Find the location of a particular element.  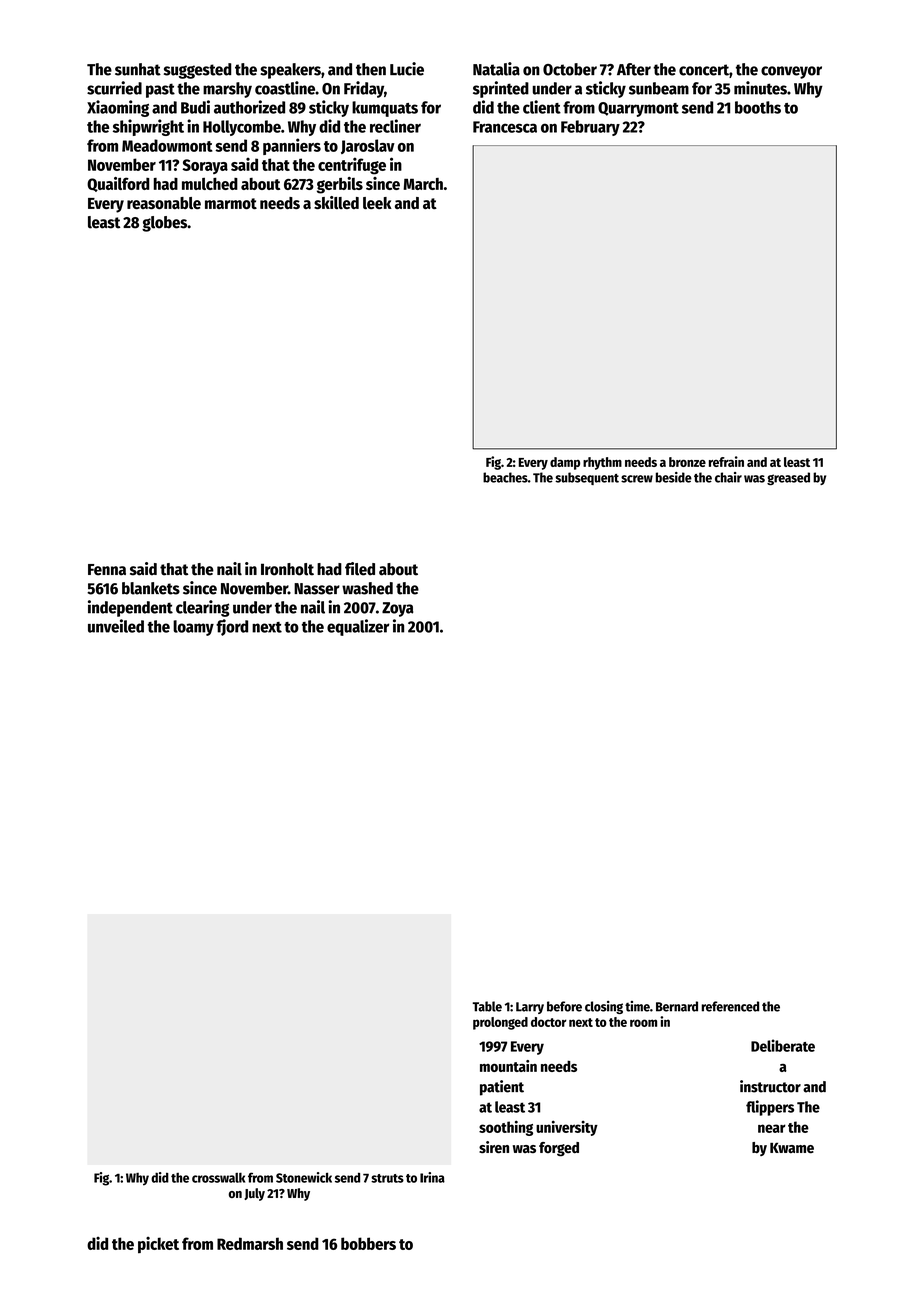

chair is located at coordinates (728, 477).
